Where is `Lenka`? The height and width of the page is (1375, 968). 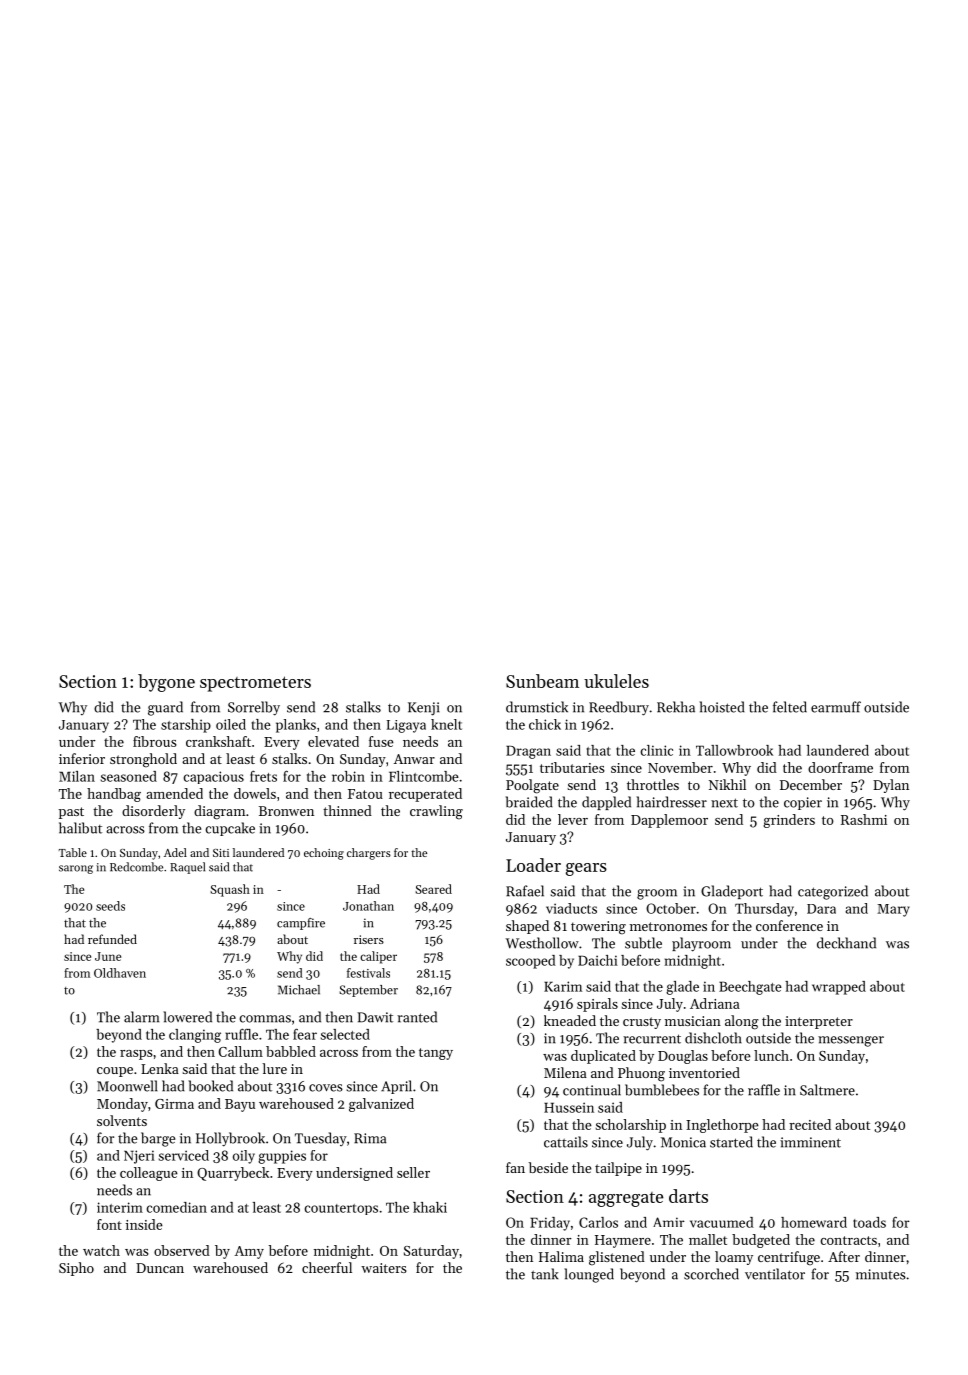
Lenka is located at coordinates (160, 1068).
